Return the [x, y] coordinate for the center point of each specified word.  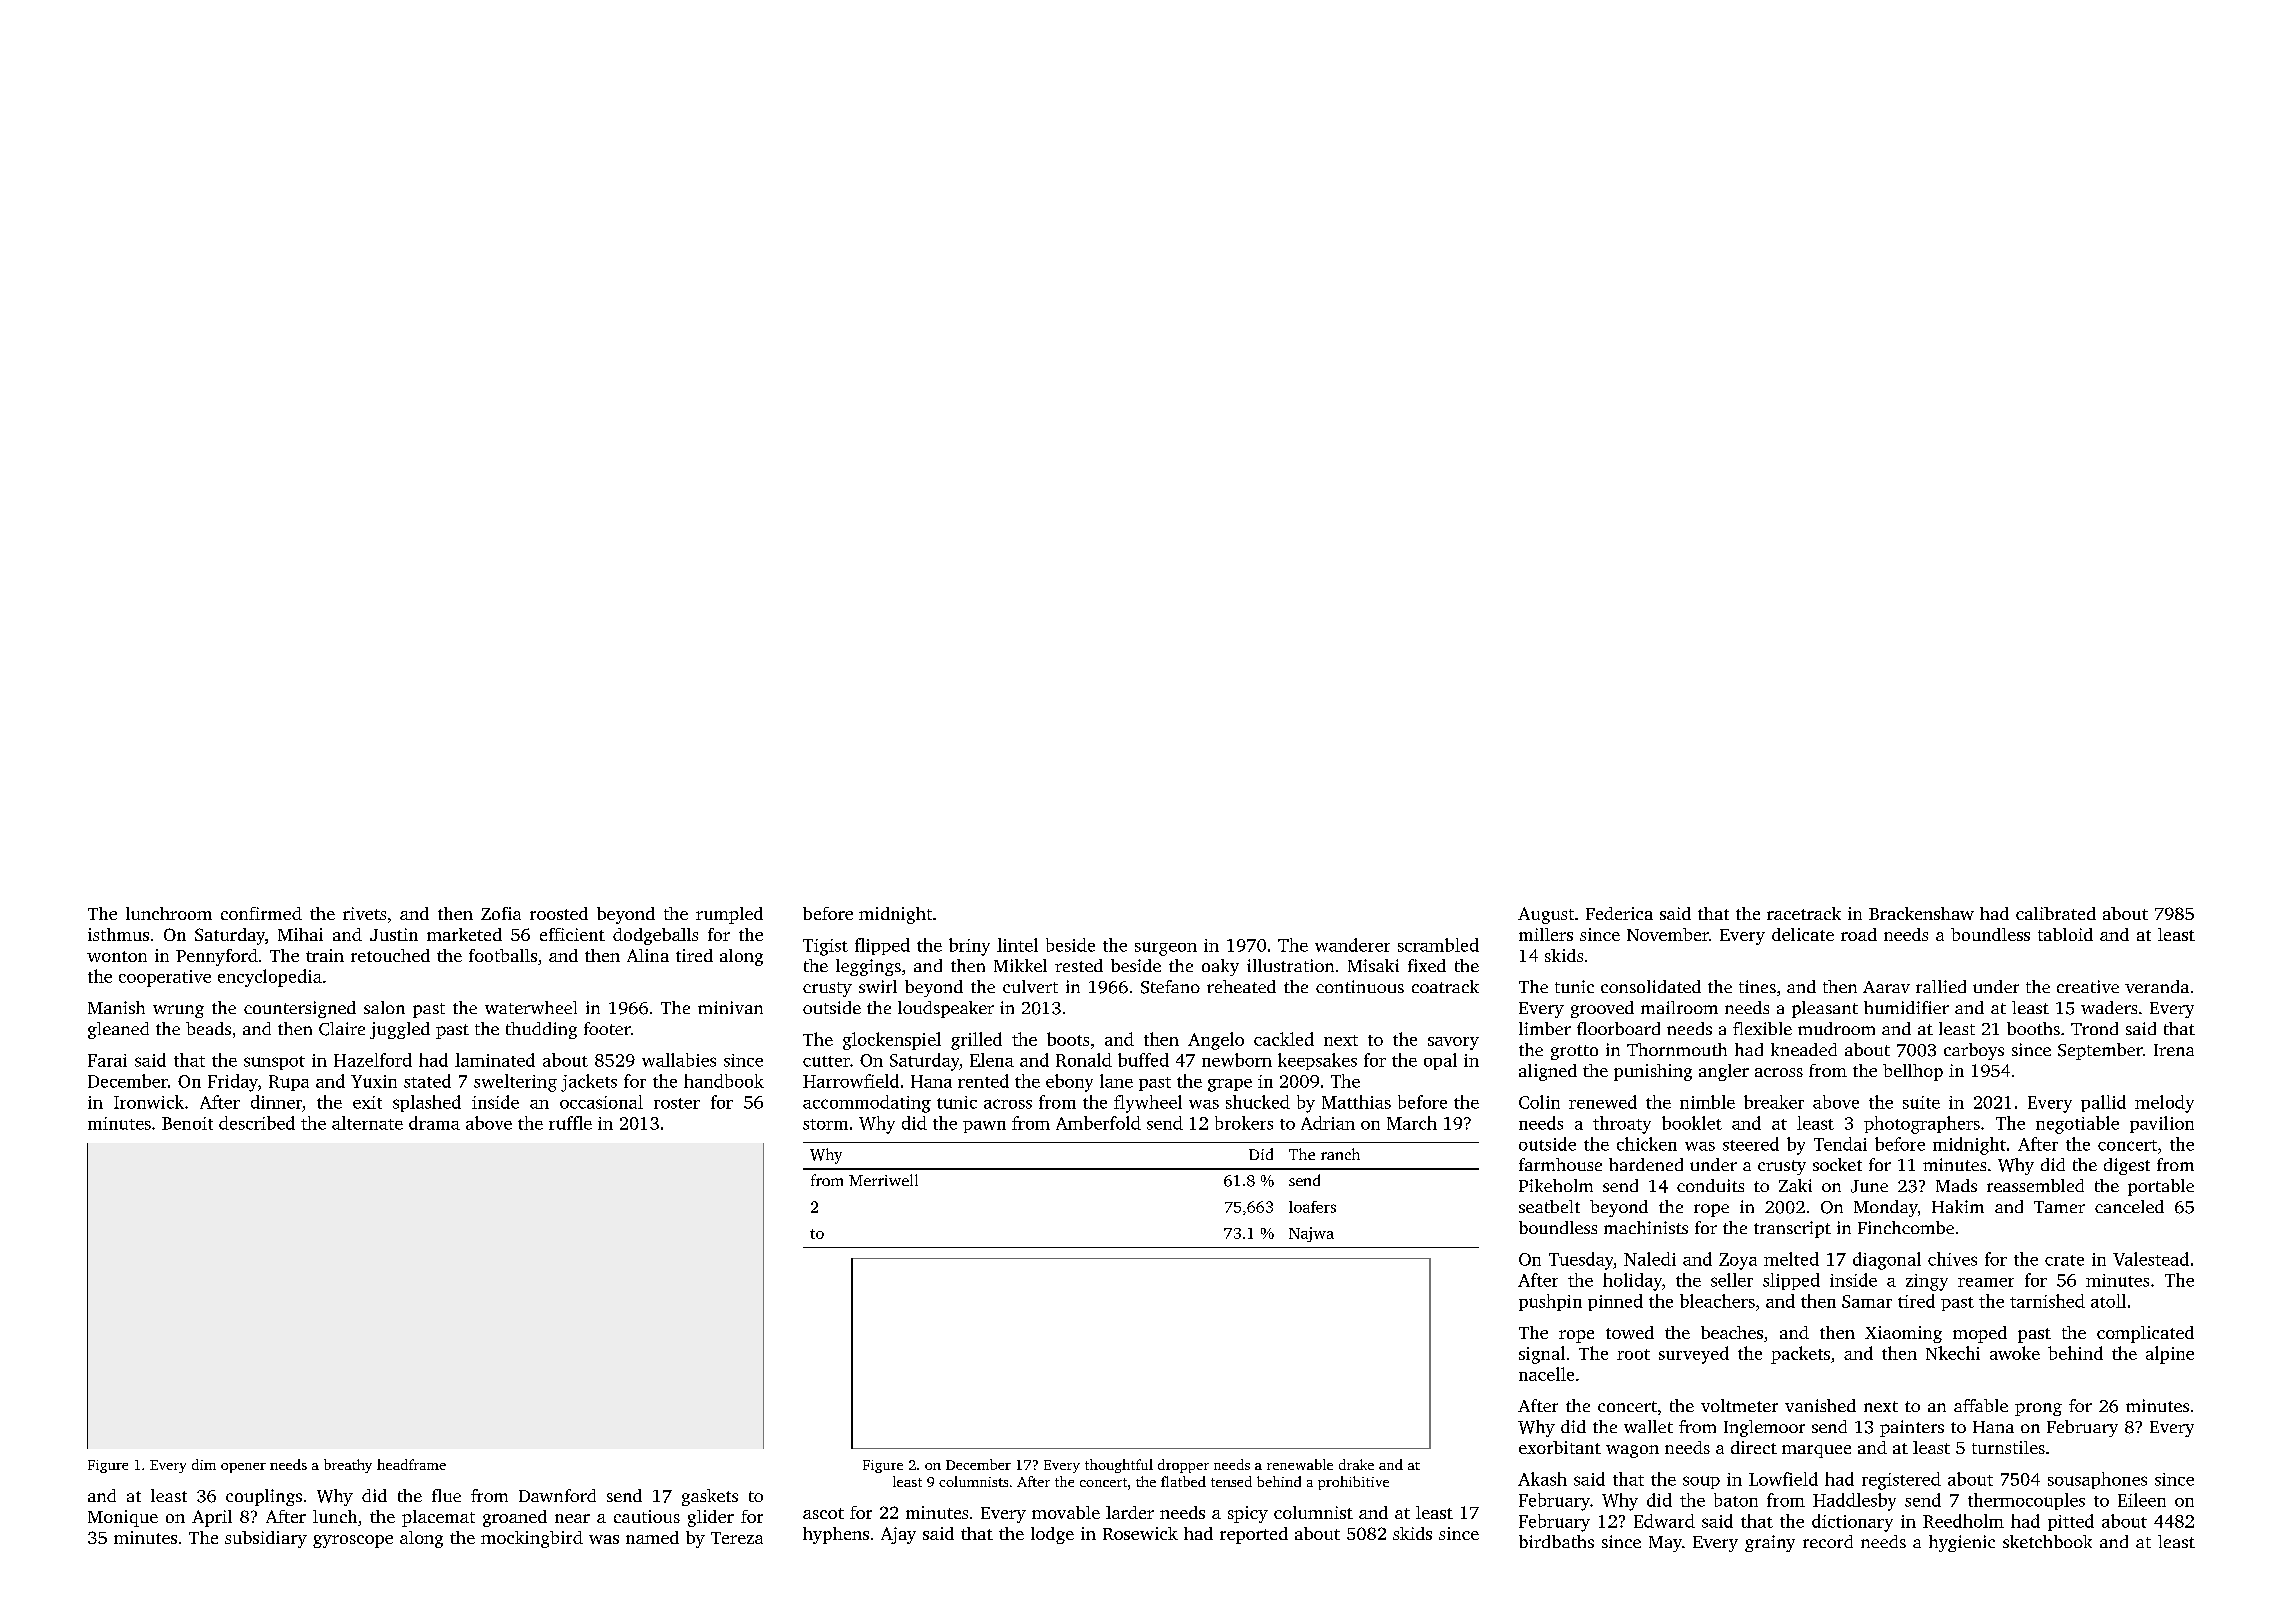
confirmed [261, 913]
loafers [1312, 1207]
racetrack [1804, 913]
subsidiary [266, 1539]
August [1546, 915]
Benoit [187, 1123]
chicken [1647, 1144]
